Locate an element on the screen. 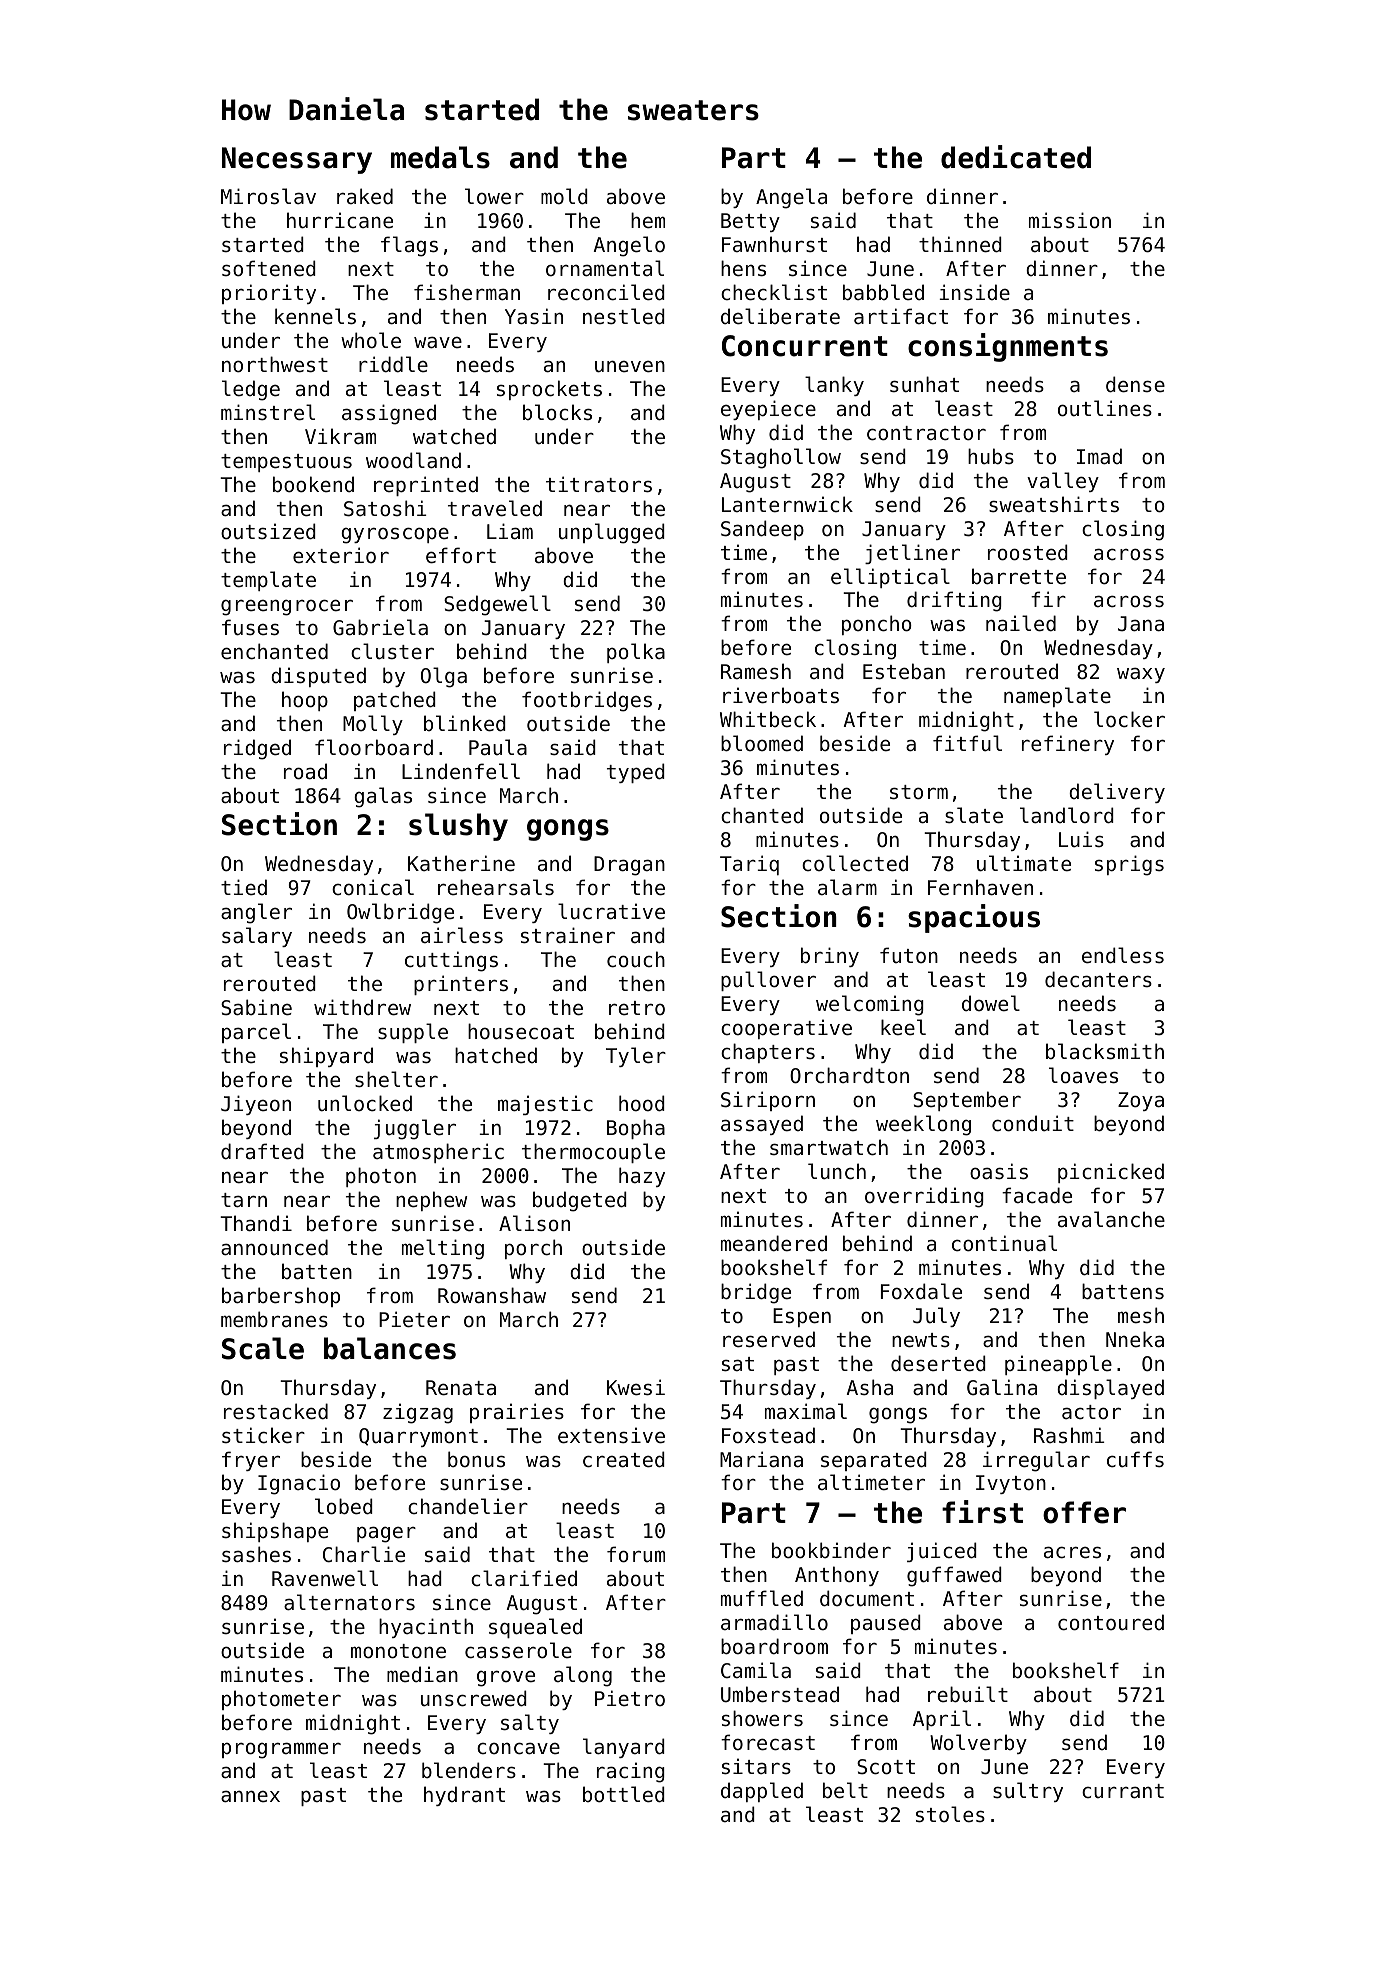 This screenshot has width=1386, height=1969. Miroslav is located at coordinates (268, 196).
